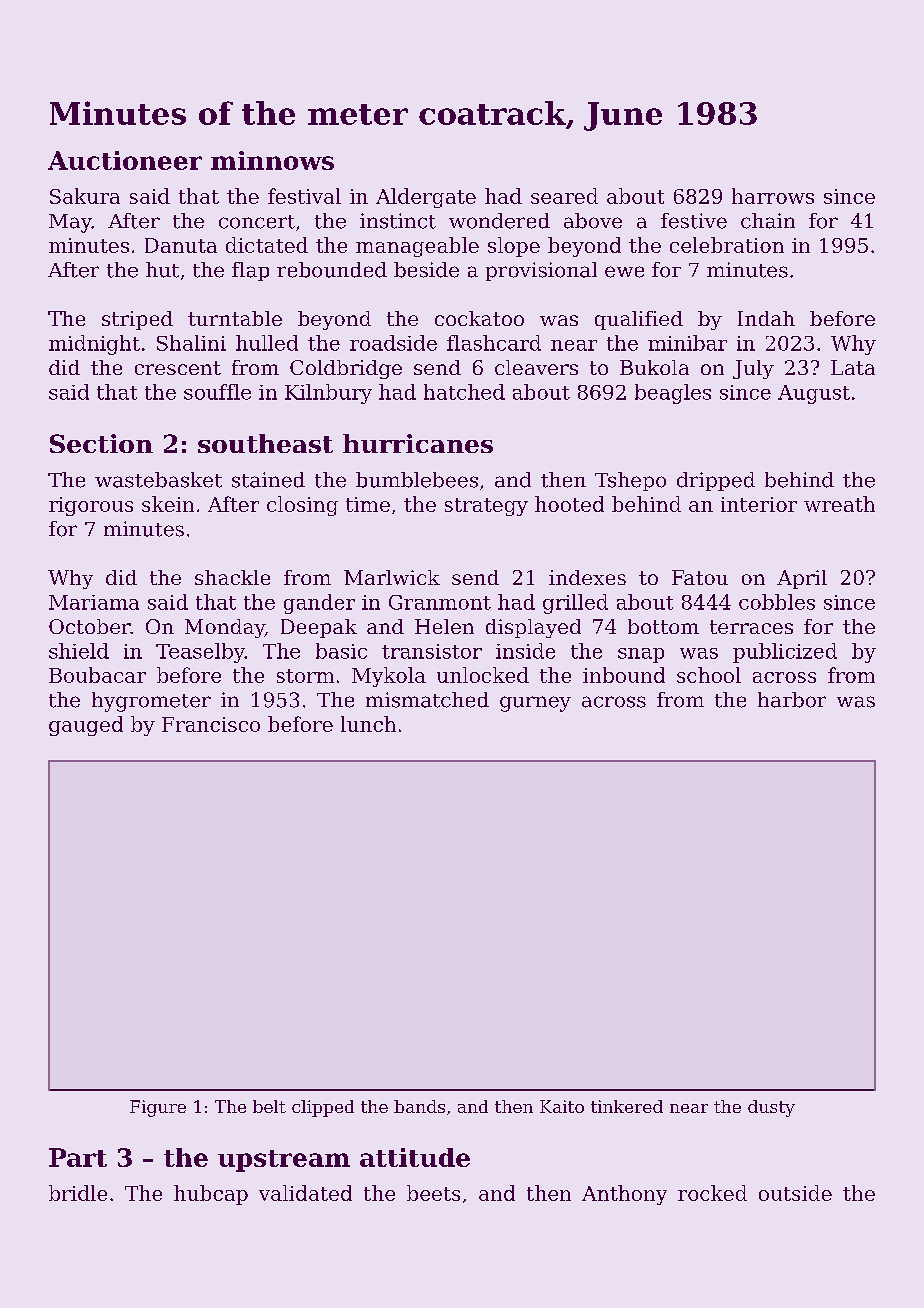  I want to click on beagles, so click(673, 394).
